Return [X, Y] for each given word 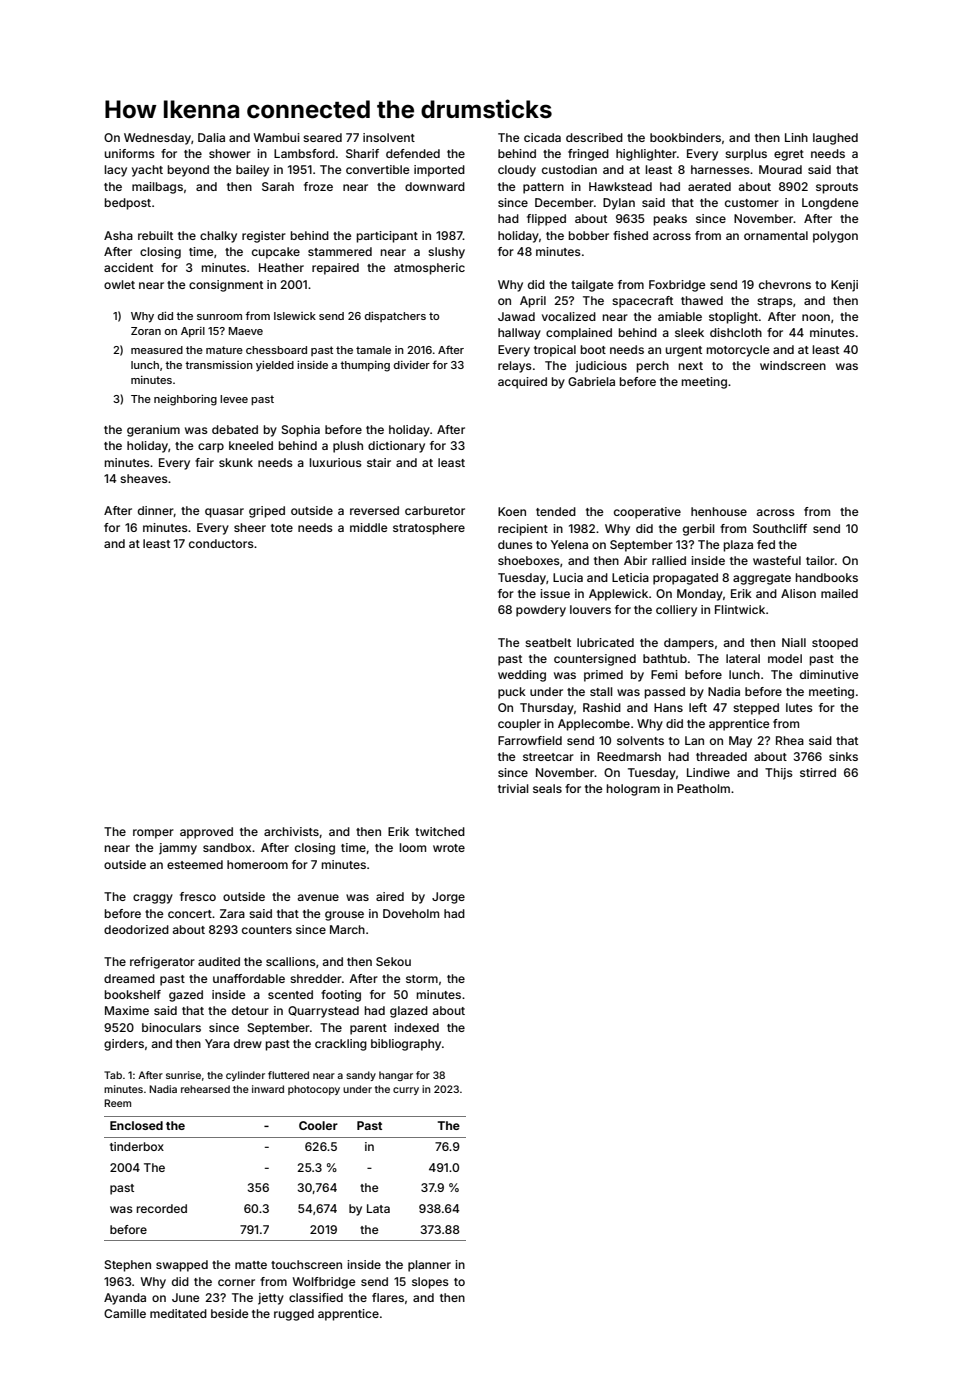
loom [413, 847]
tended [556, 511]
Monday [700, 595]
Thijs [779, 774]
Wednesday [157, 139]
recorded [162, 1208]
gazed [186, 996]
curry [406, 1091]
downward [435, 186]
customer [752, 203]
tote [282, 528]
